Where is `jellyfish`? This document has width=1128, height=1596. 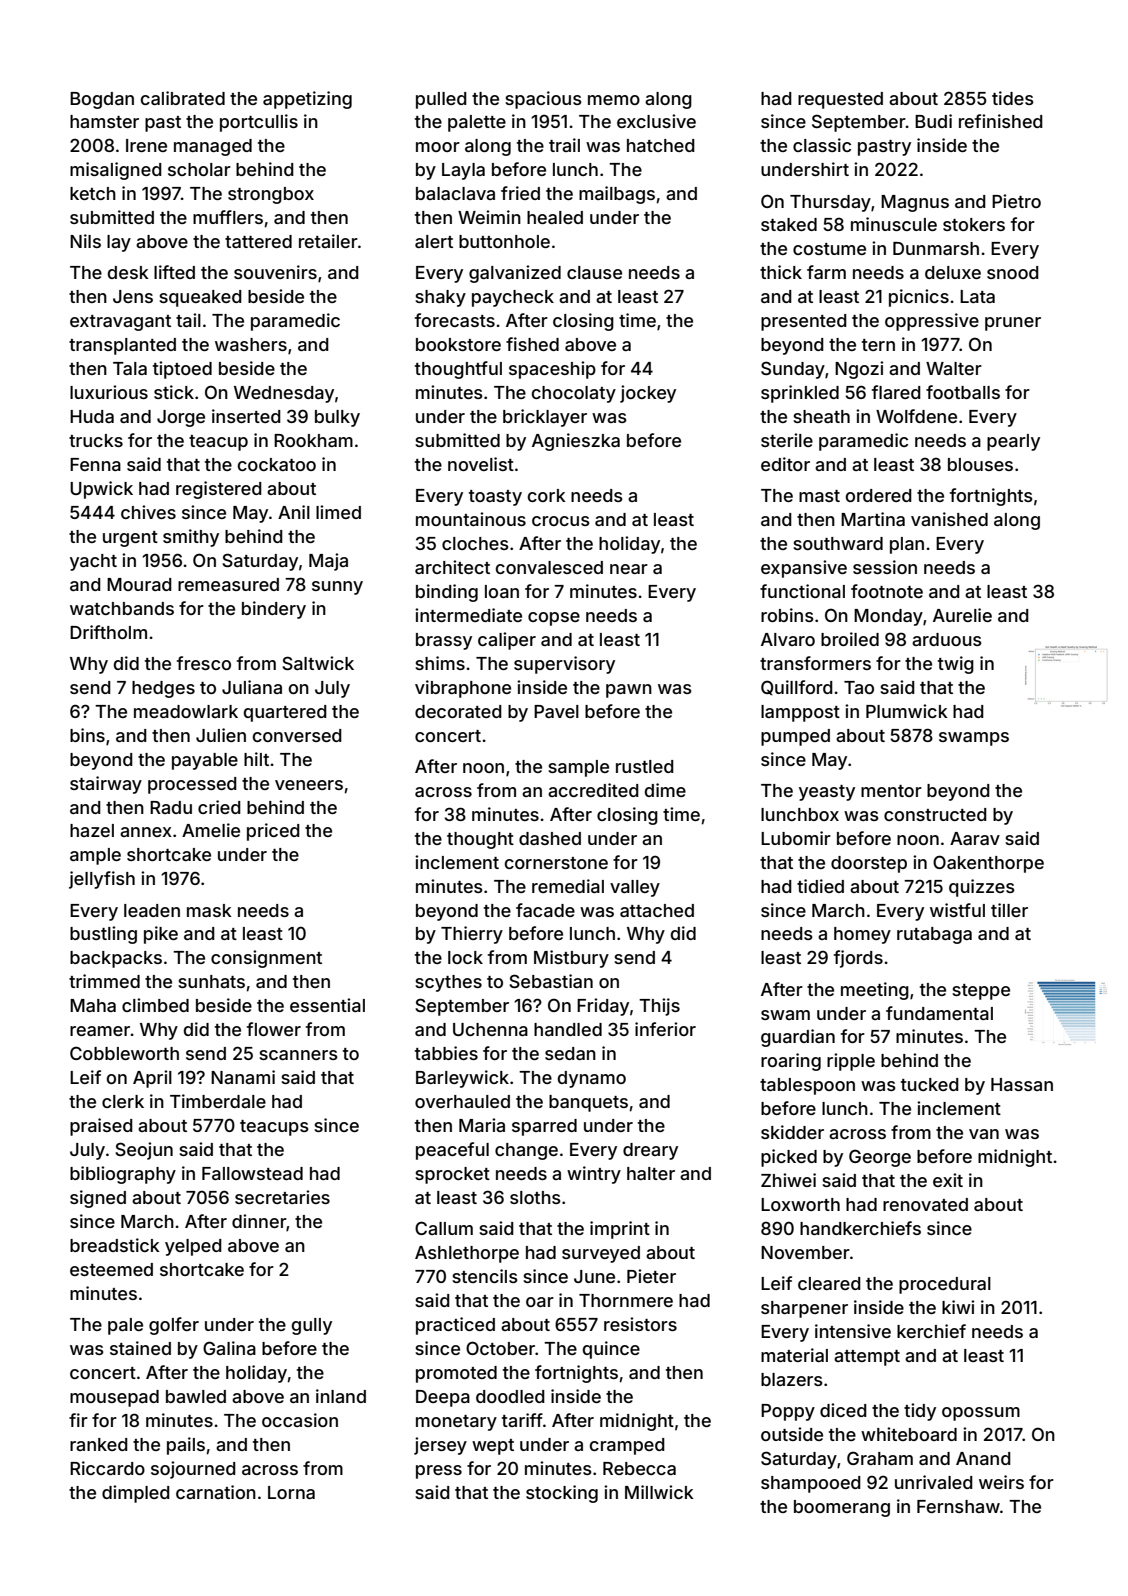 jellyfish is located at coordinates (102, 880).
